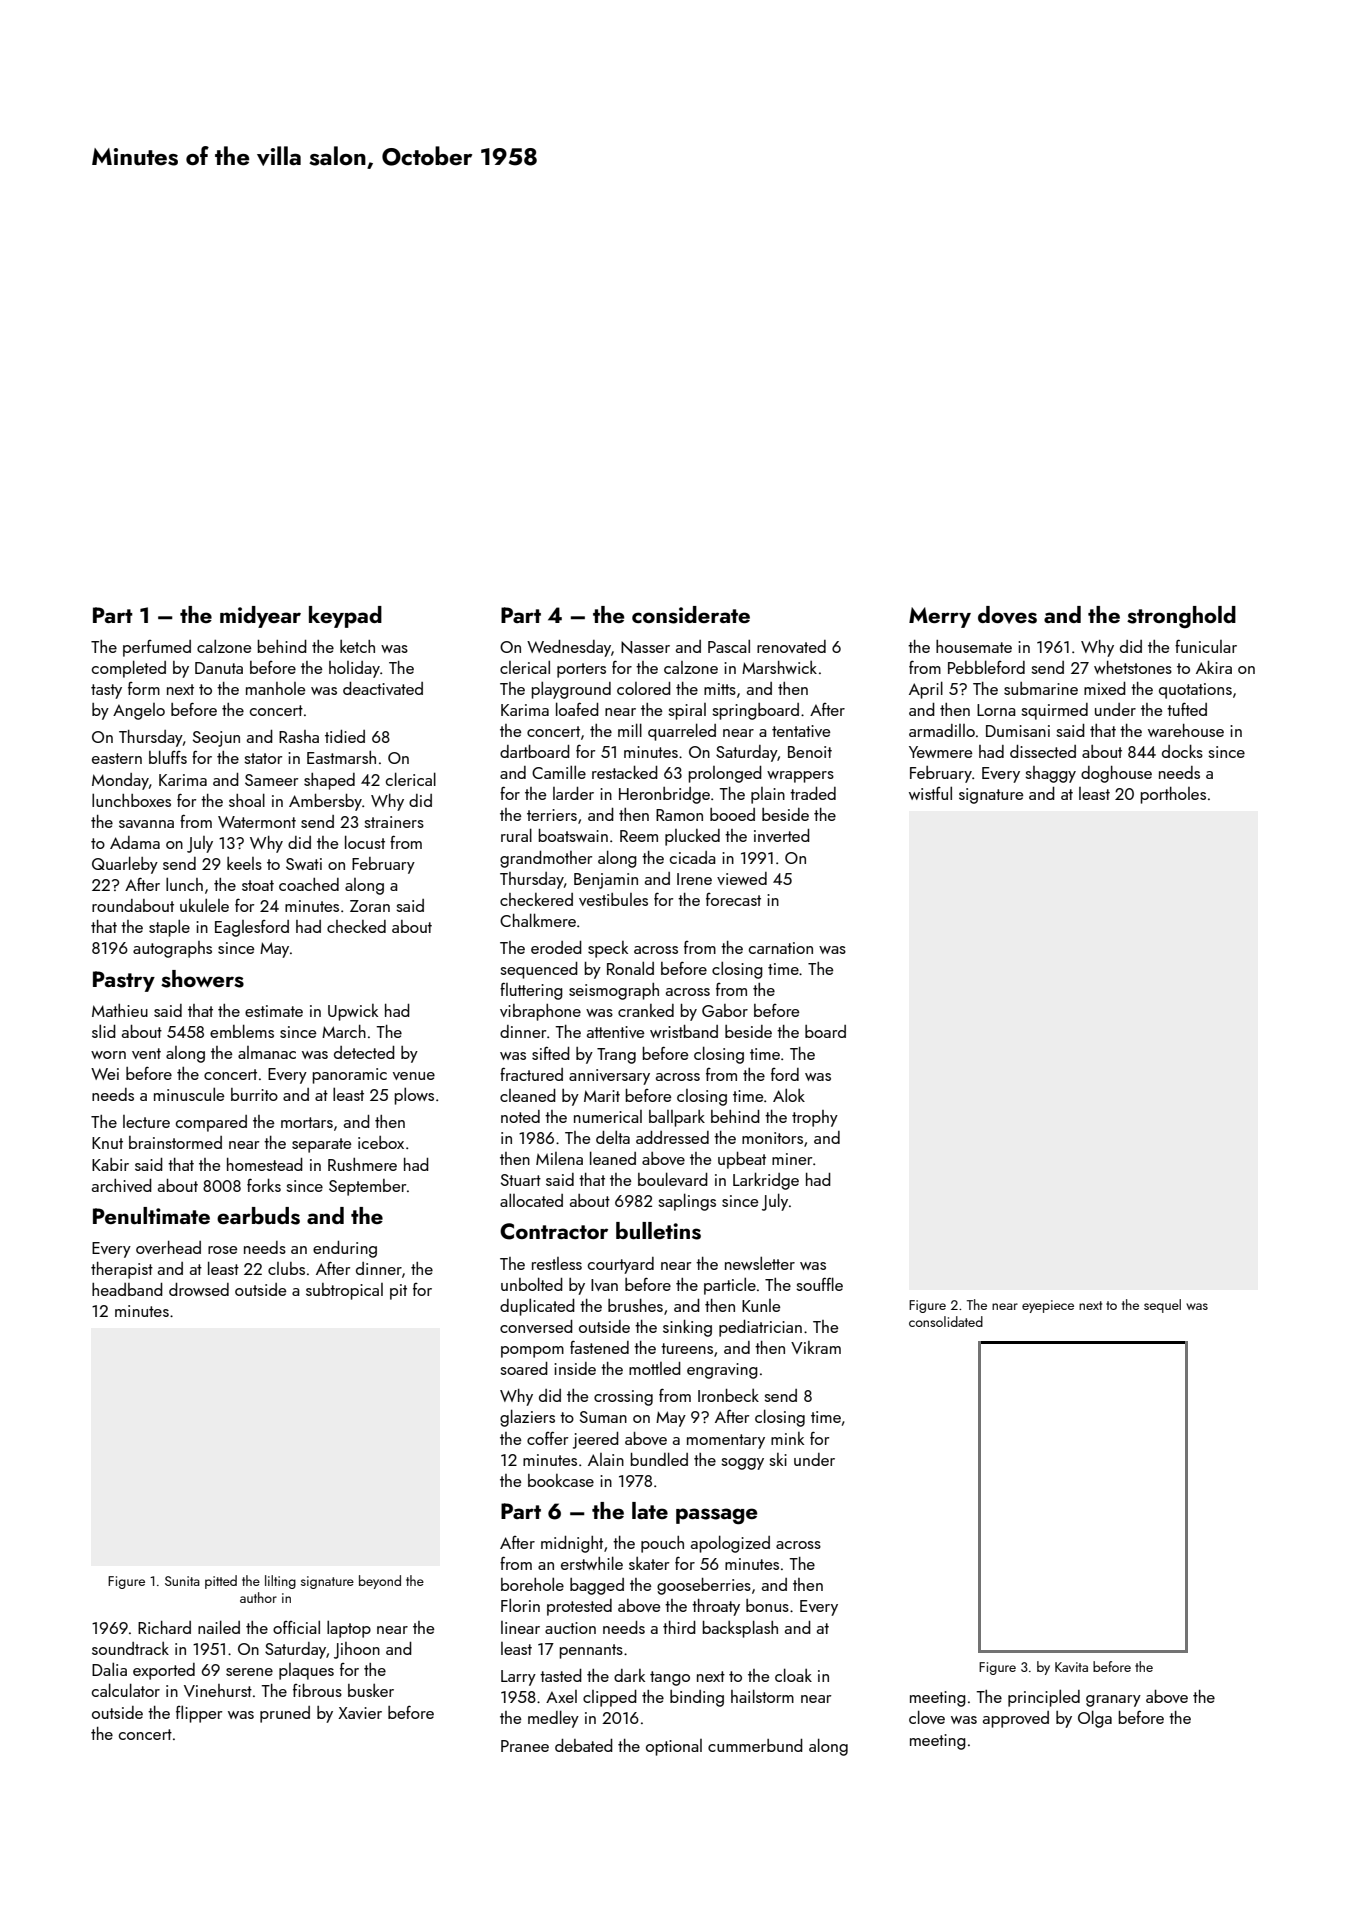 The height and width of the screenshot is (1908, 1349). Describe the element at coordinates (157, 648) in the screenshot. I see `perfumed` at that location.
